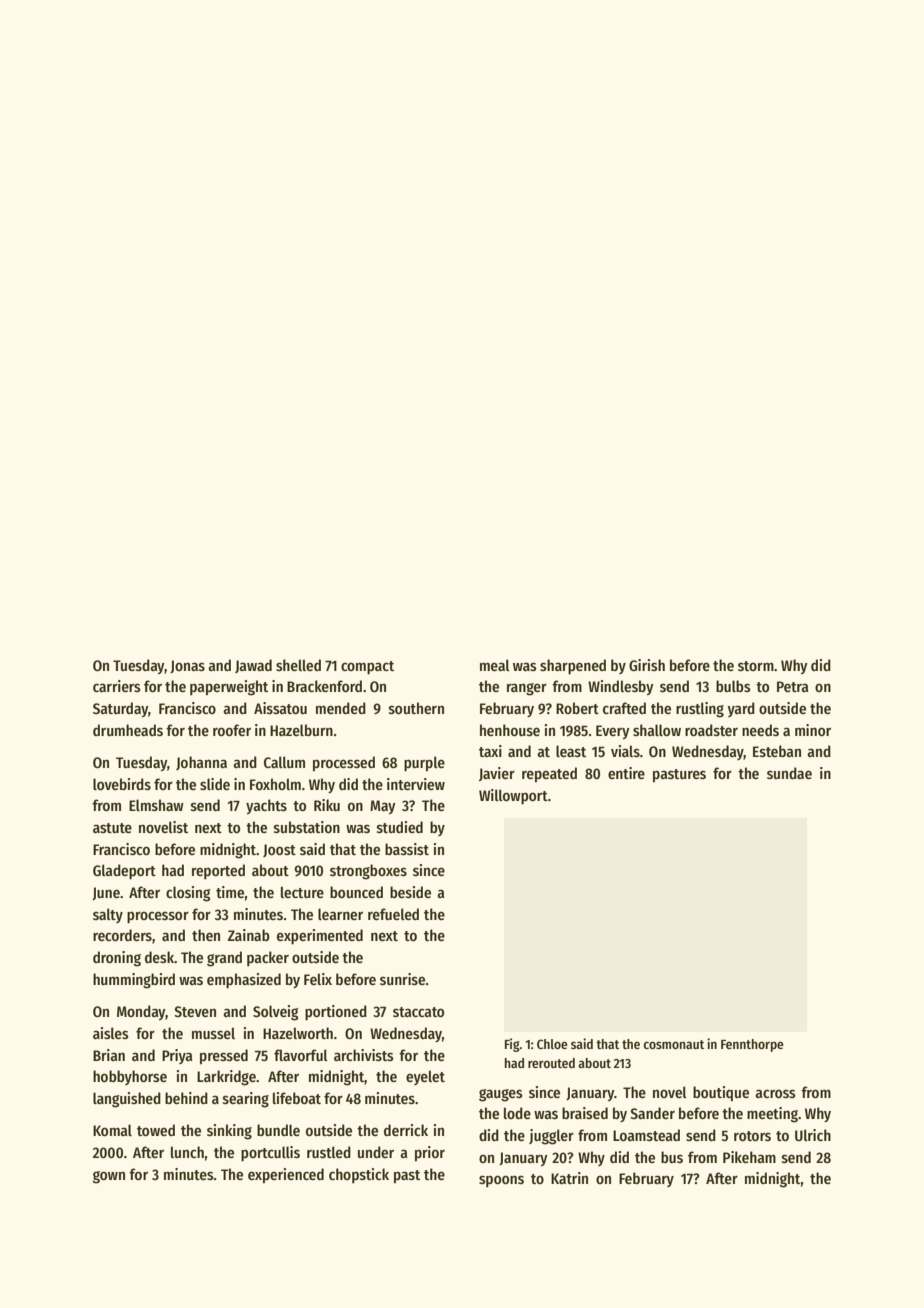 This document has height=1308, width=924. I want to click on Joost, so click(279, 850).
